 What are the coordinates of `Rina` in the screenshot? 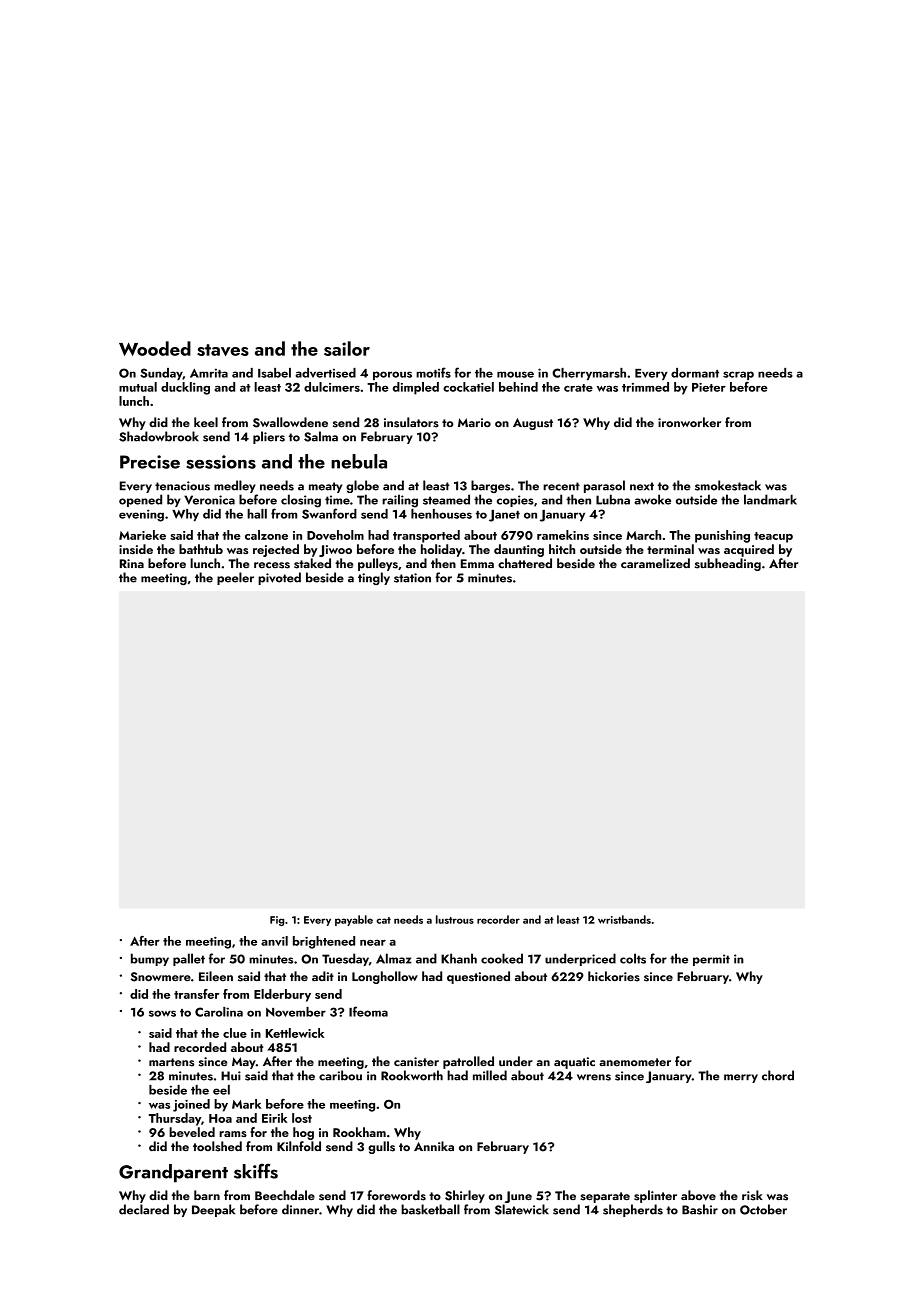 It's located at (132, 563).
